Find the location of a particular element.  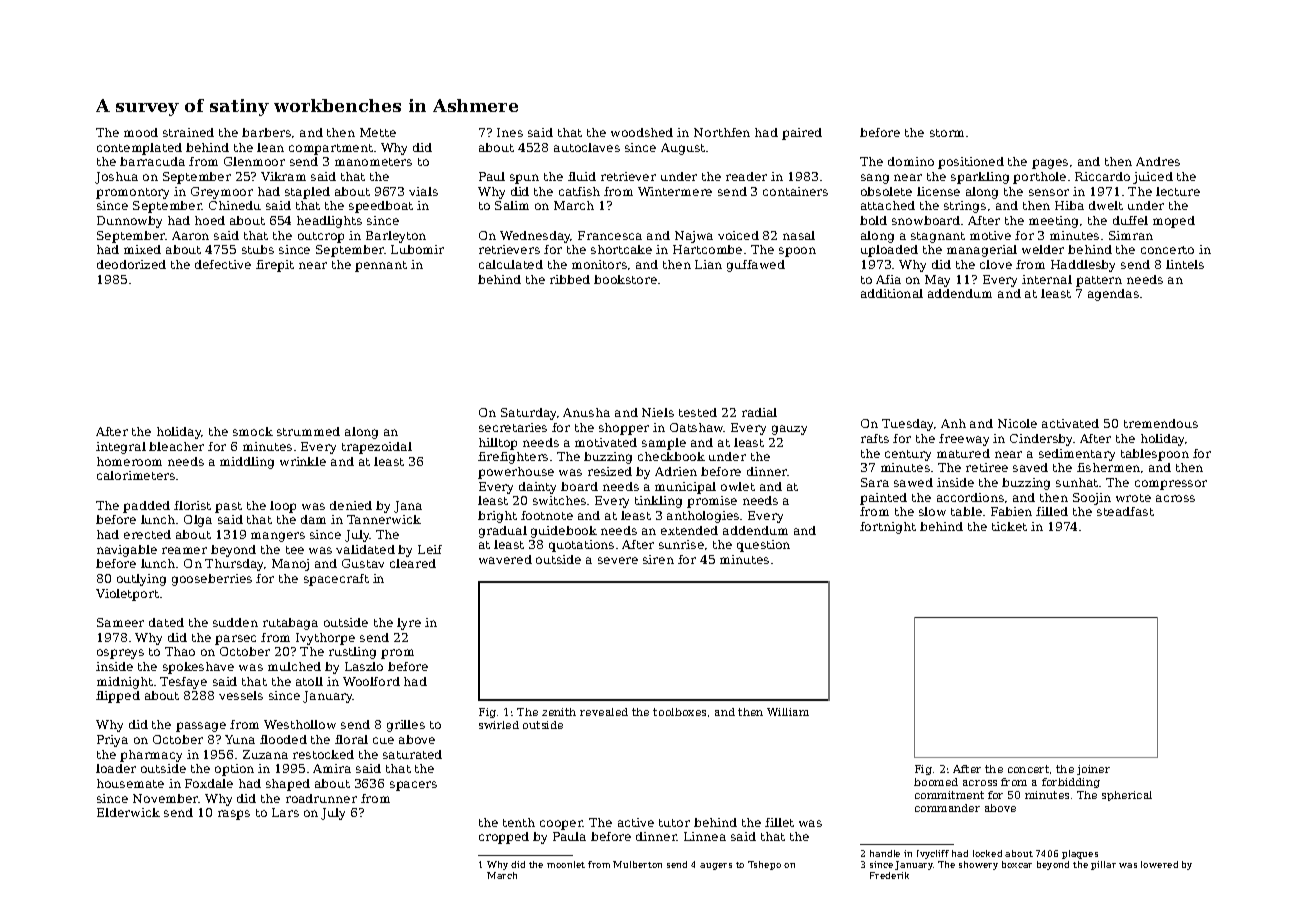

additional is located at coordinates (892, 293).
